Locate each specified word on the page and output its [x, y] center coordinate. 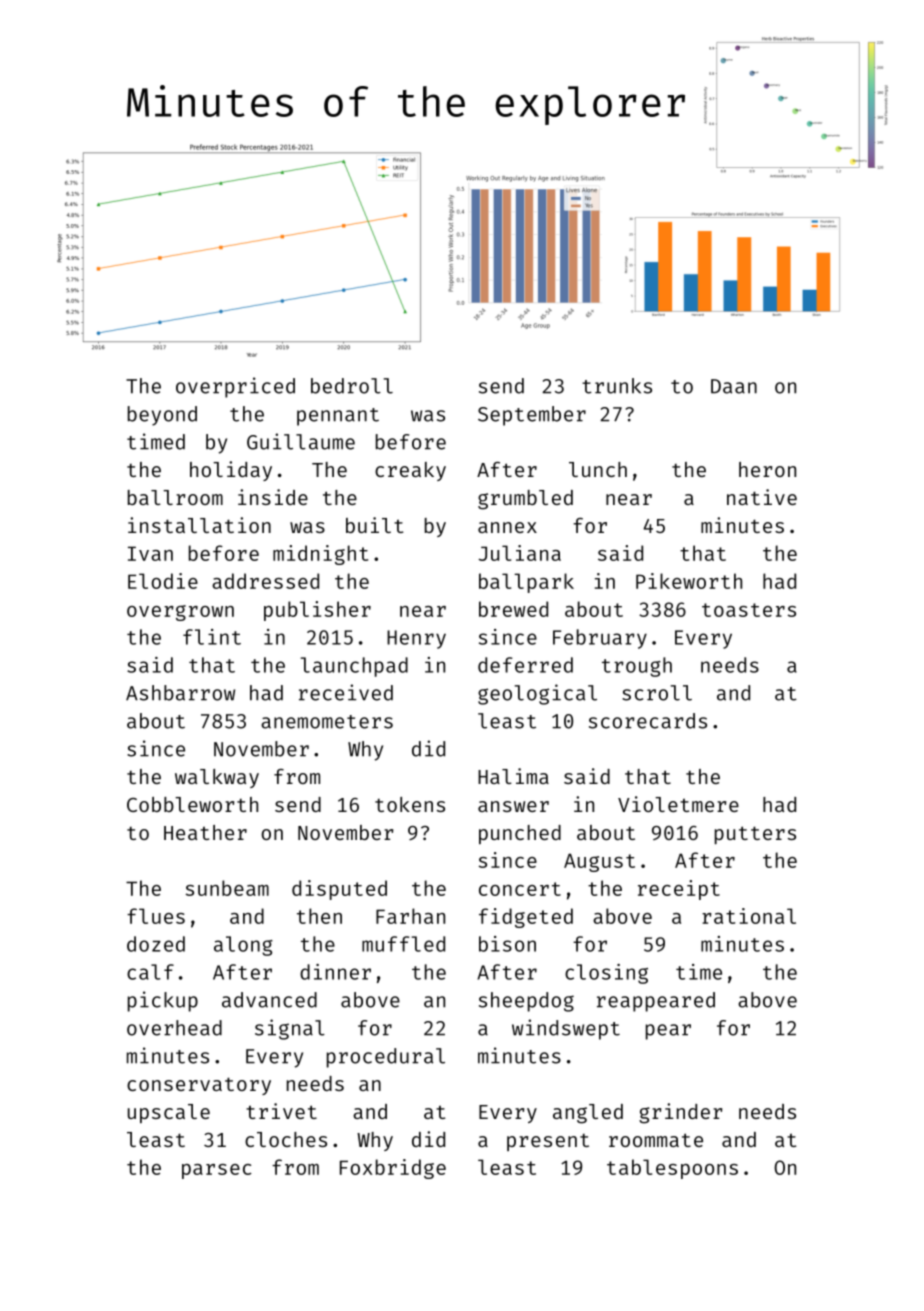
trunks [617, 386]
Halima [513, 776]
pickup [163, 1001]
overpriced [235, 387]
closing [606, 974]
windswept [566, 1029]
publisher [317, 611]
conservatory [199, 1086]
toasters [749, 610]
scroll [657, 693]
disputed [339, 890]
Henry [416, 639]
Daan [734, 386]
